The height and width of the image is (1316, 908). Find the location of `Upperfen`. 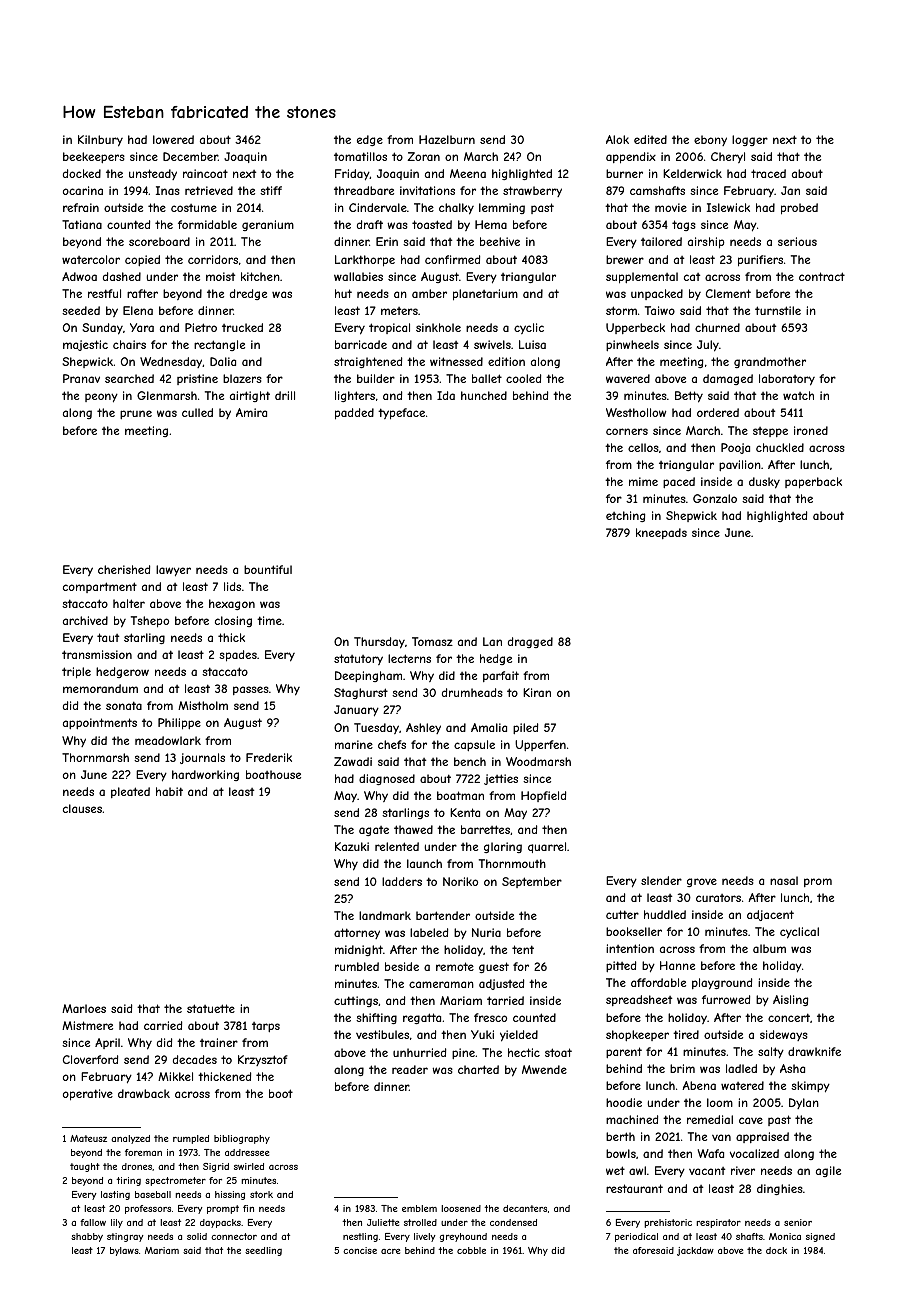

Upperfen is located at coordinates (540, 745).
